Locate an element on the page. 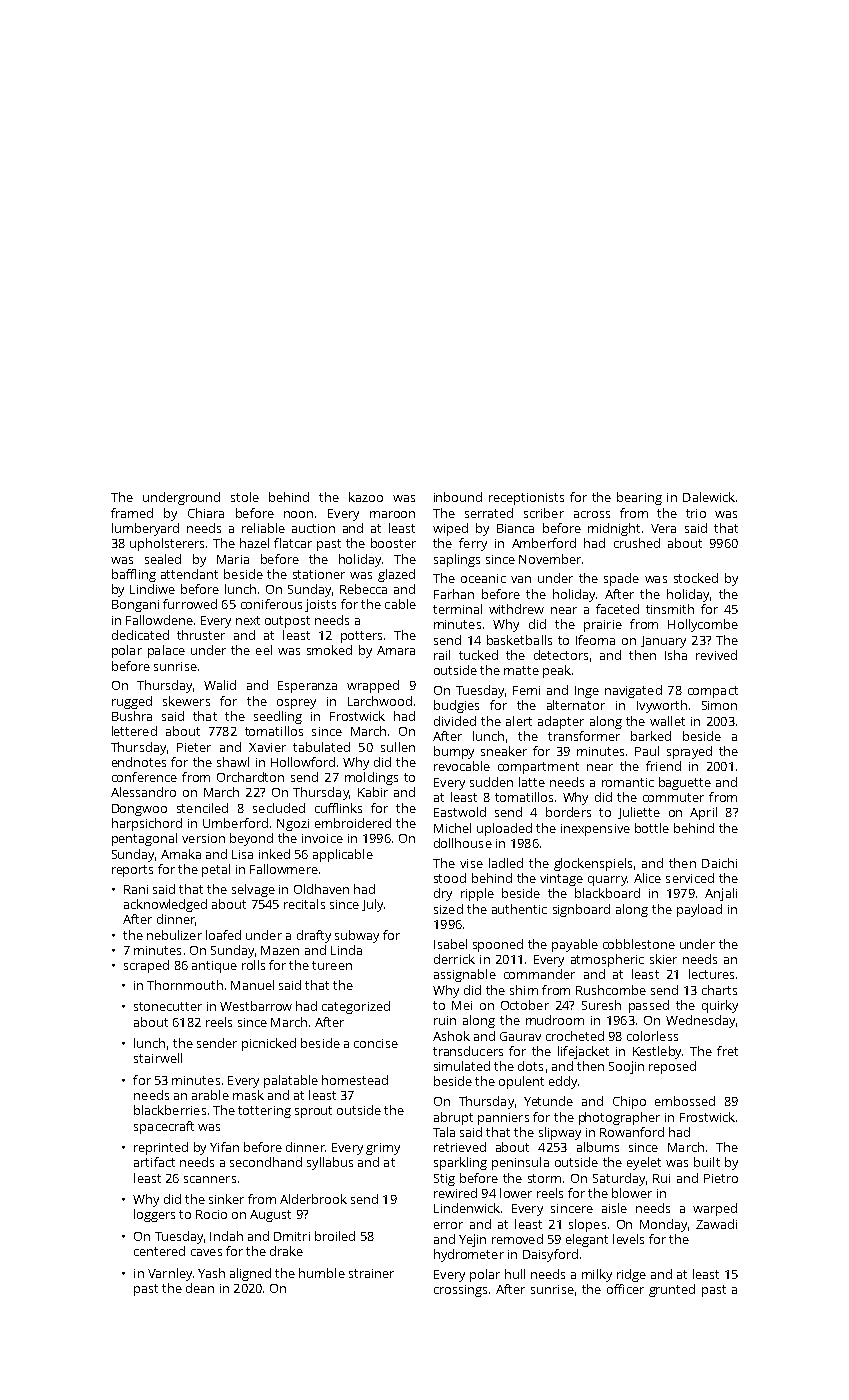 The width and height of the page is (849, 1400). concise is located at coordinates (376, 1043).
